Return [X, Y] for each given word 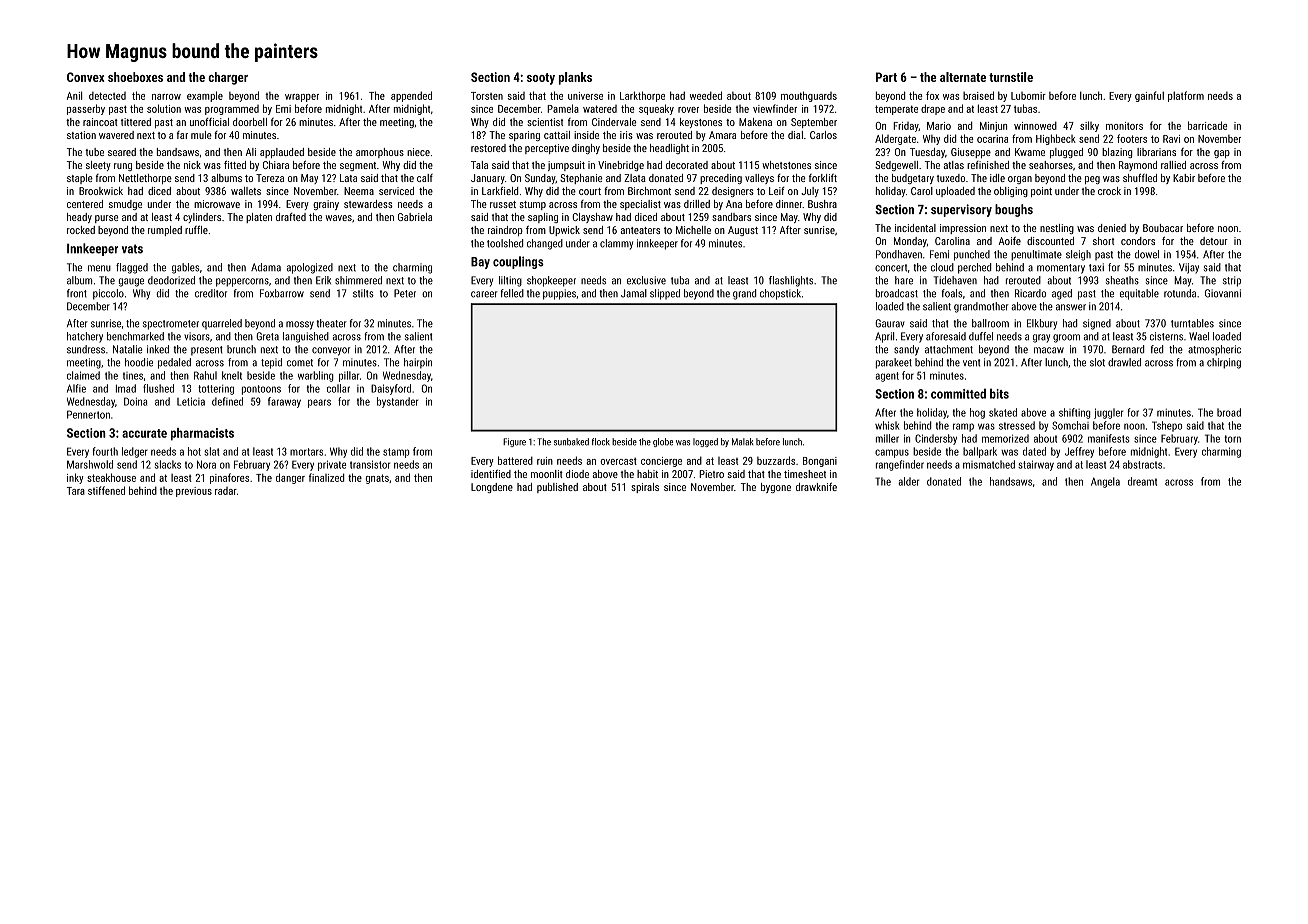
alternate [963, 77]
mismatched [989, 464]
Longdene [492, 488]
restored [488, 148]
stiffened [106, 490]
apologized [310, 268]
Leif [777, 191]
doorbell [250, 122]
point [1041, 192]
